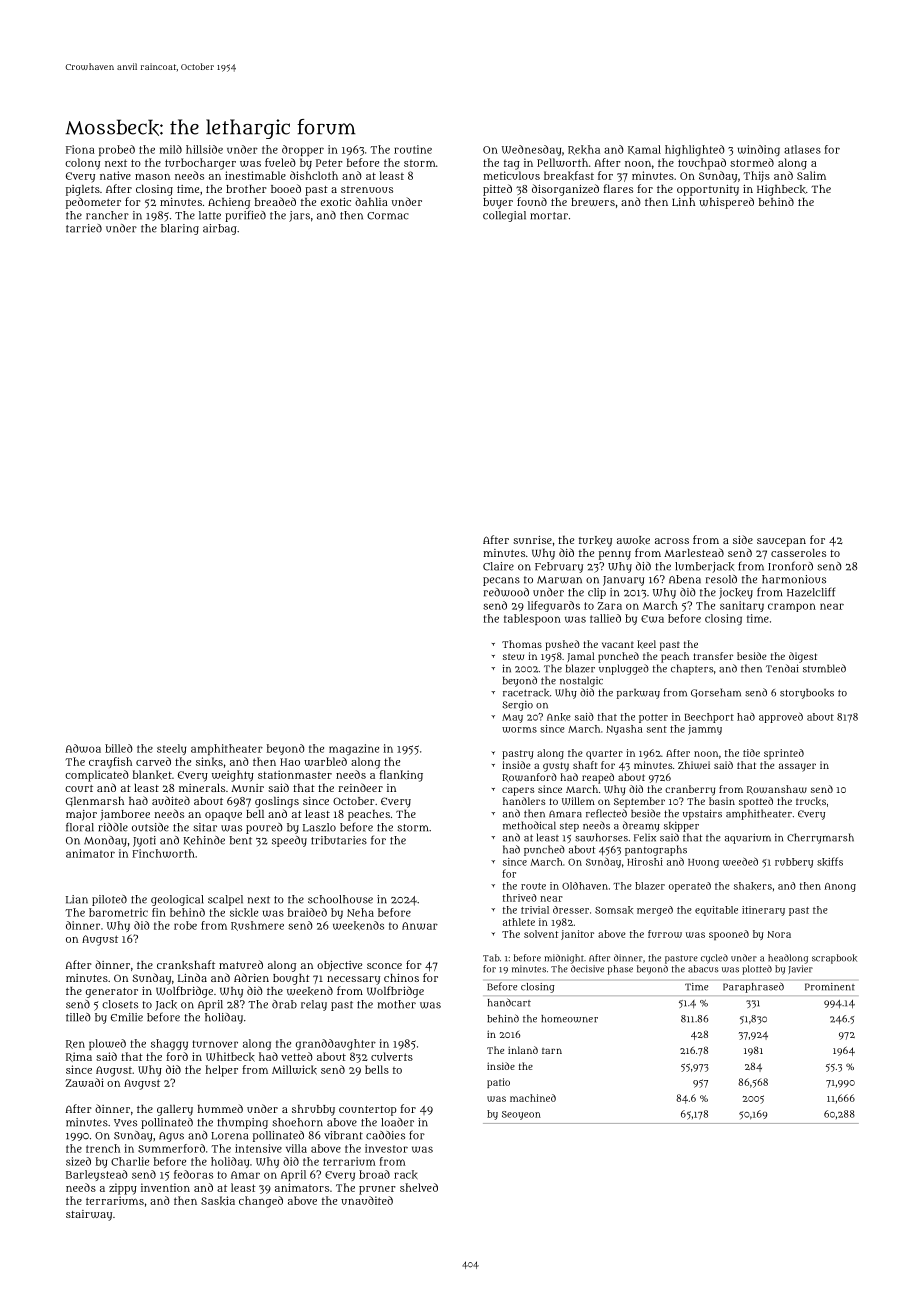  I want to click on Wednesday, so click(531, 150).
